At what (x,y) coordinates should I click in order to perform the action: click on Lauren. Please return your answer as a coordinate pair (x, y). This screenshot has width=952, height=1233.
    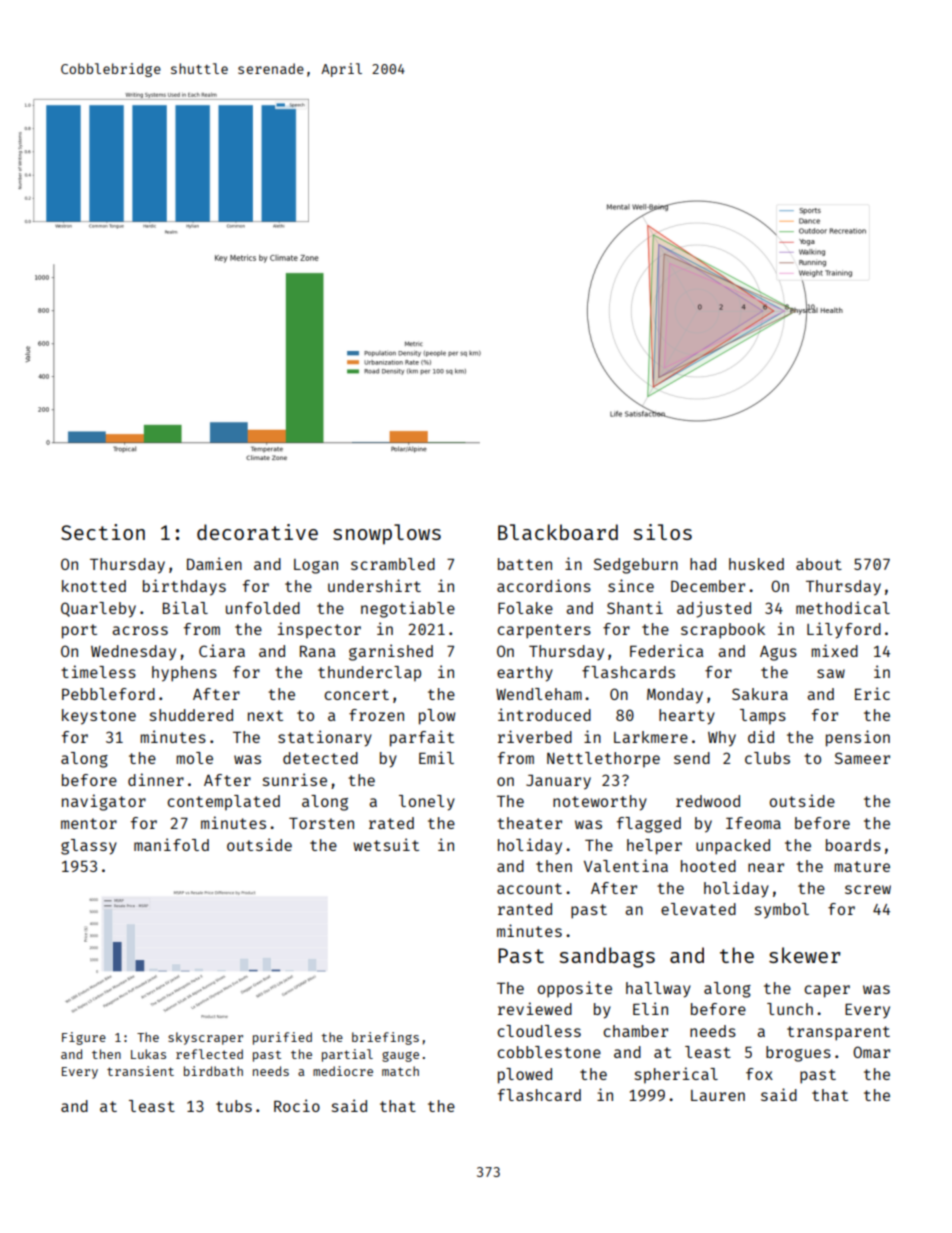
    Looking at the image, I should click on (718, 1095).
